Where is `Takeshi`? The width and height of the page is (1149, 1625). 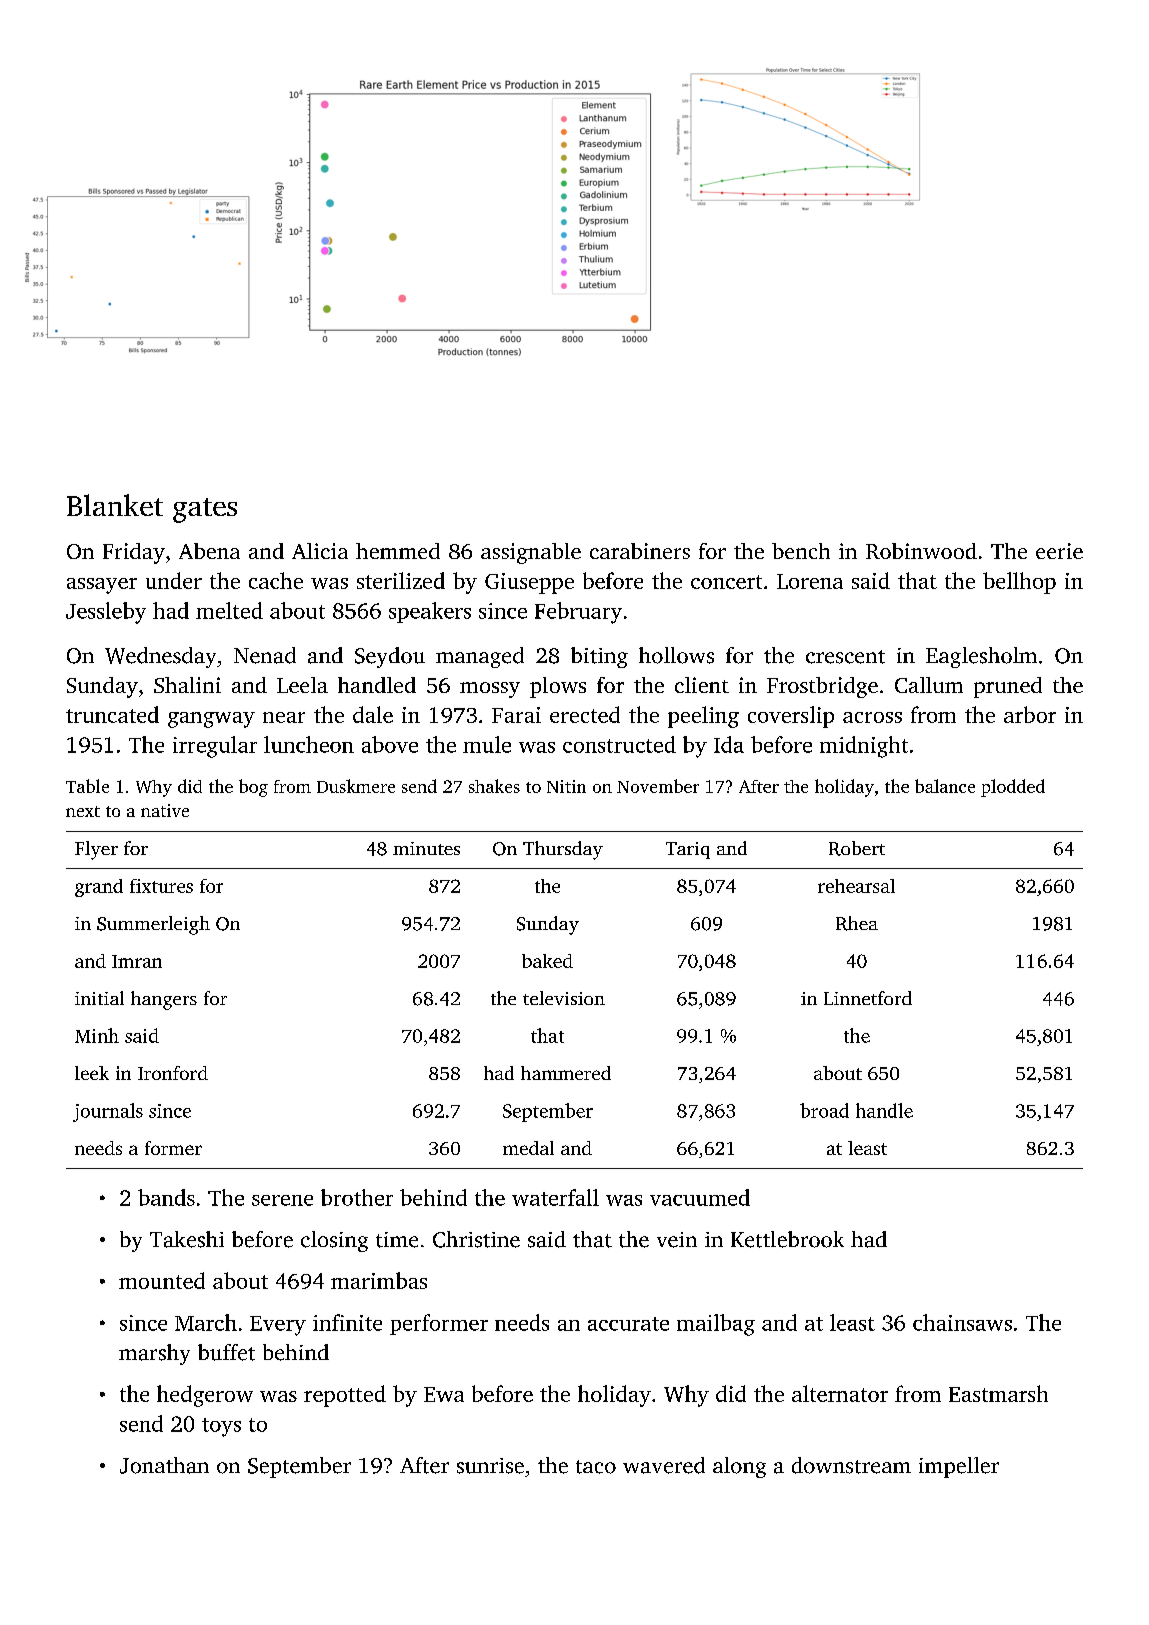 Takeshi is located at coordinates (187, 1239).
